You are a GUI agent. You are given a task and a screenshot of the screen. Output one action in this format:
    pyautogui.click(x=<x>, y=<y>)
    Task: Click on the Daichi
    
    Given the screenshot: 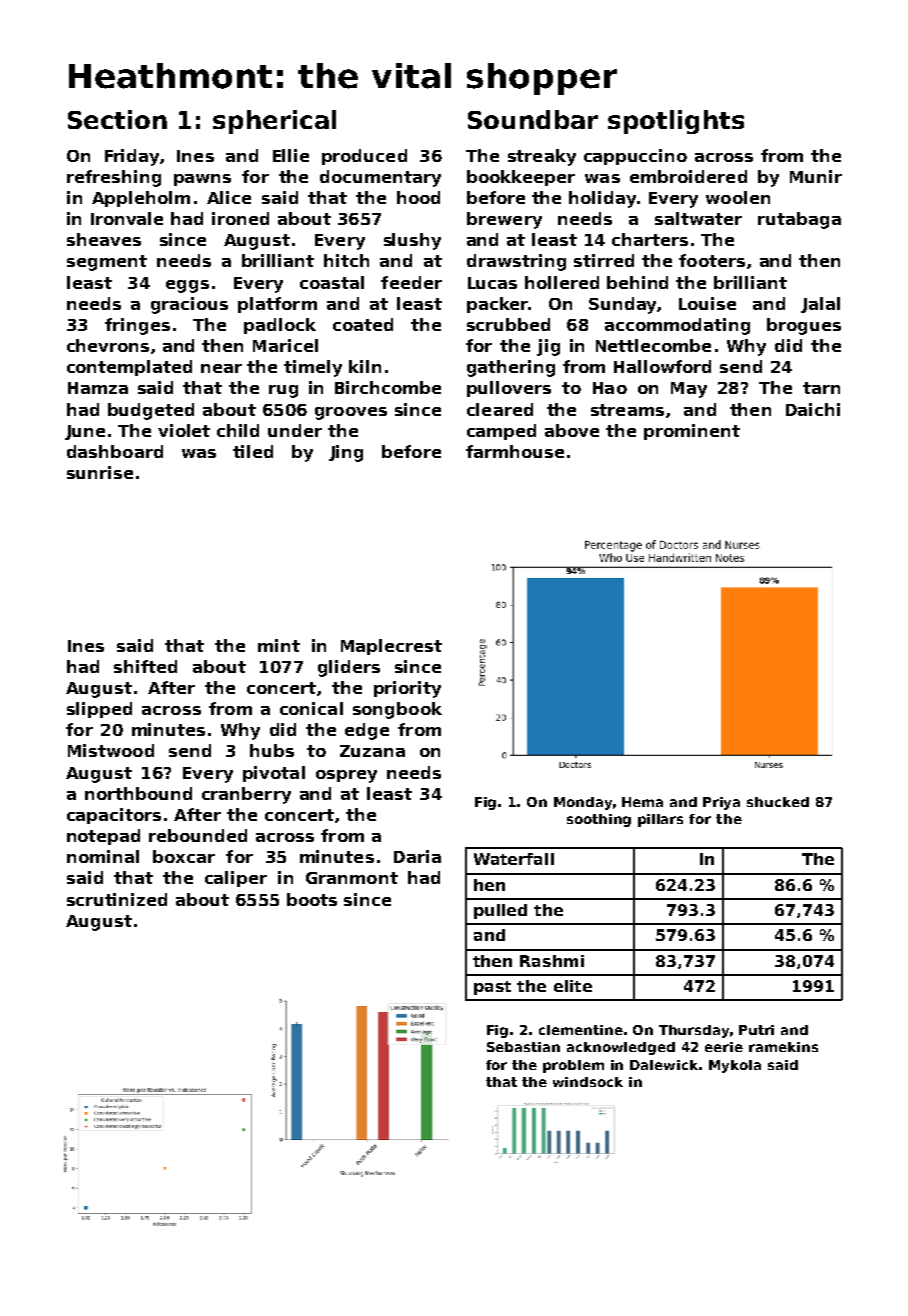 What is the action you would take?
    pyautogui.click(x=813, y=409)
